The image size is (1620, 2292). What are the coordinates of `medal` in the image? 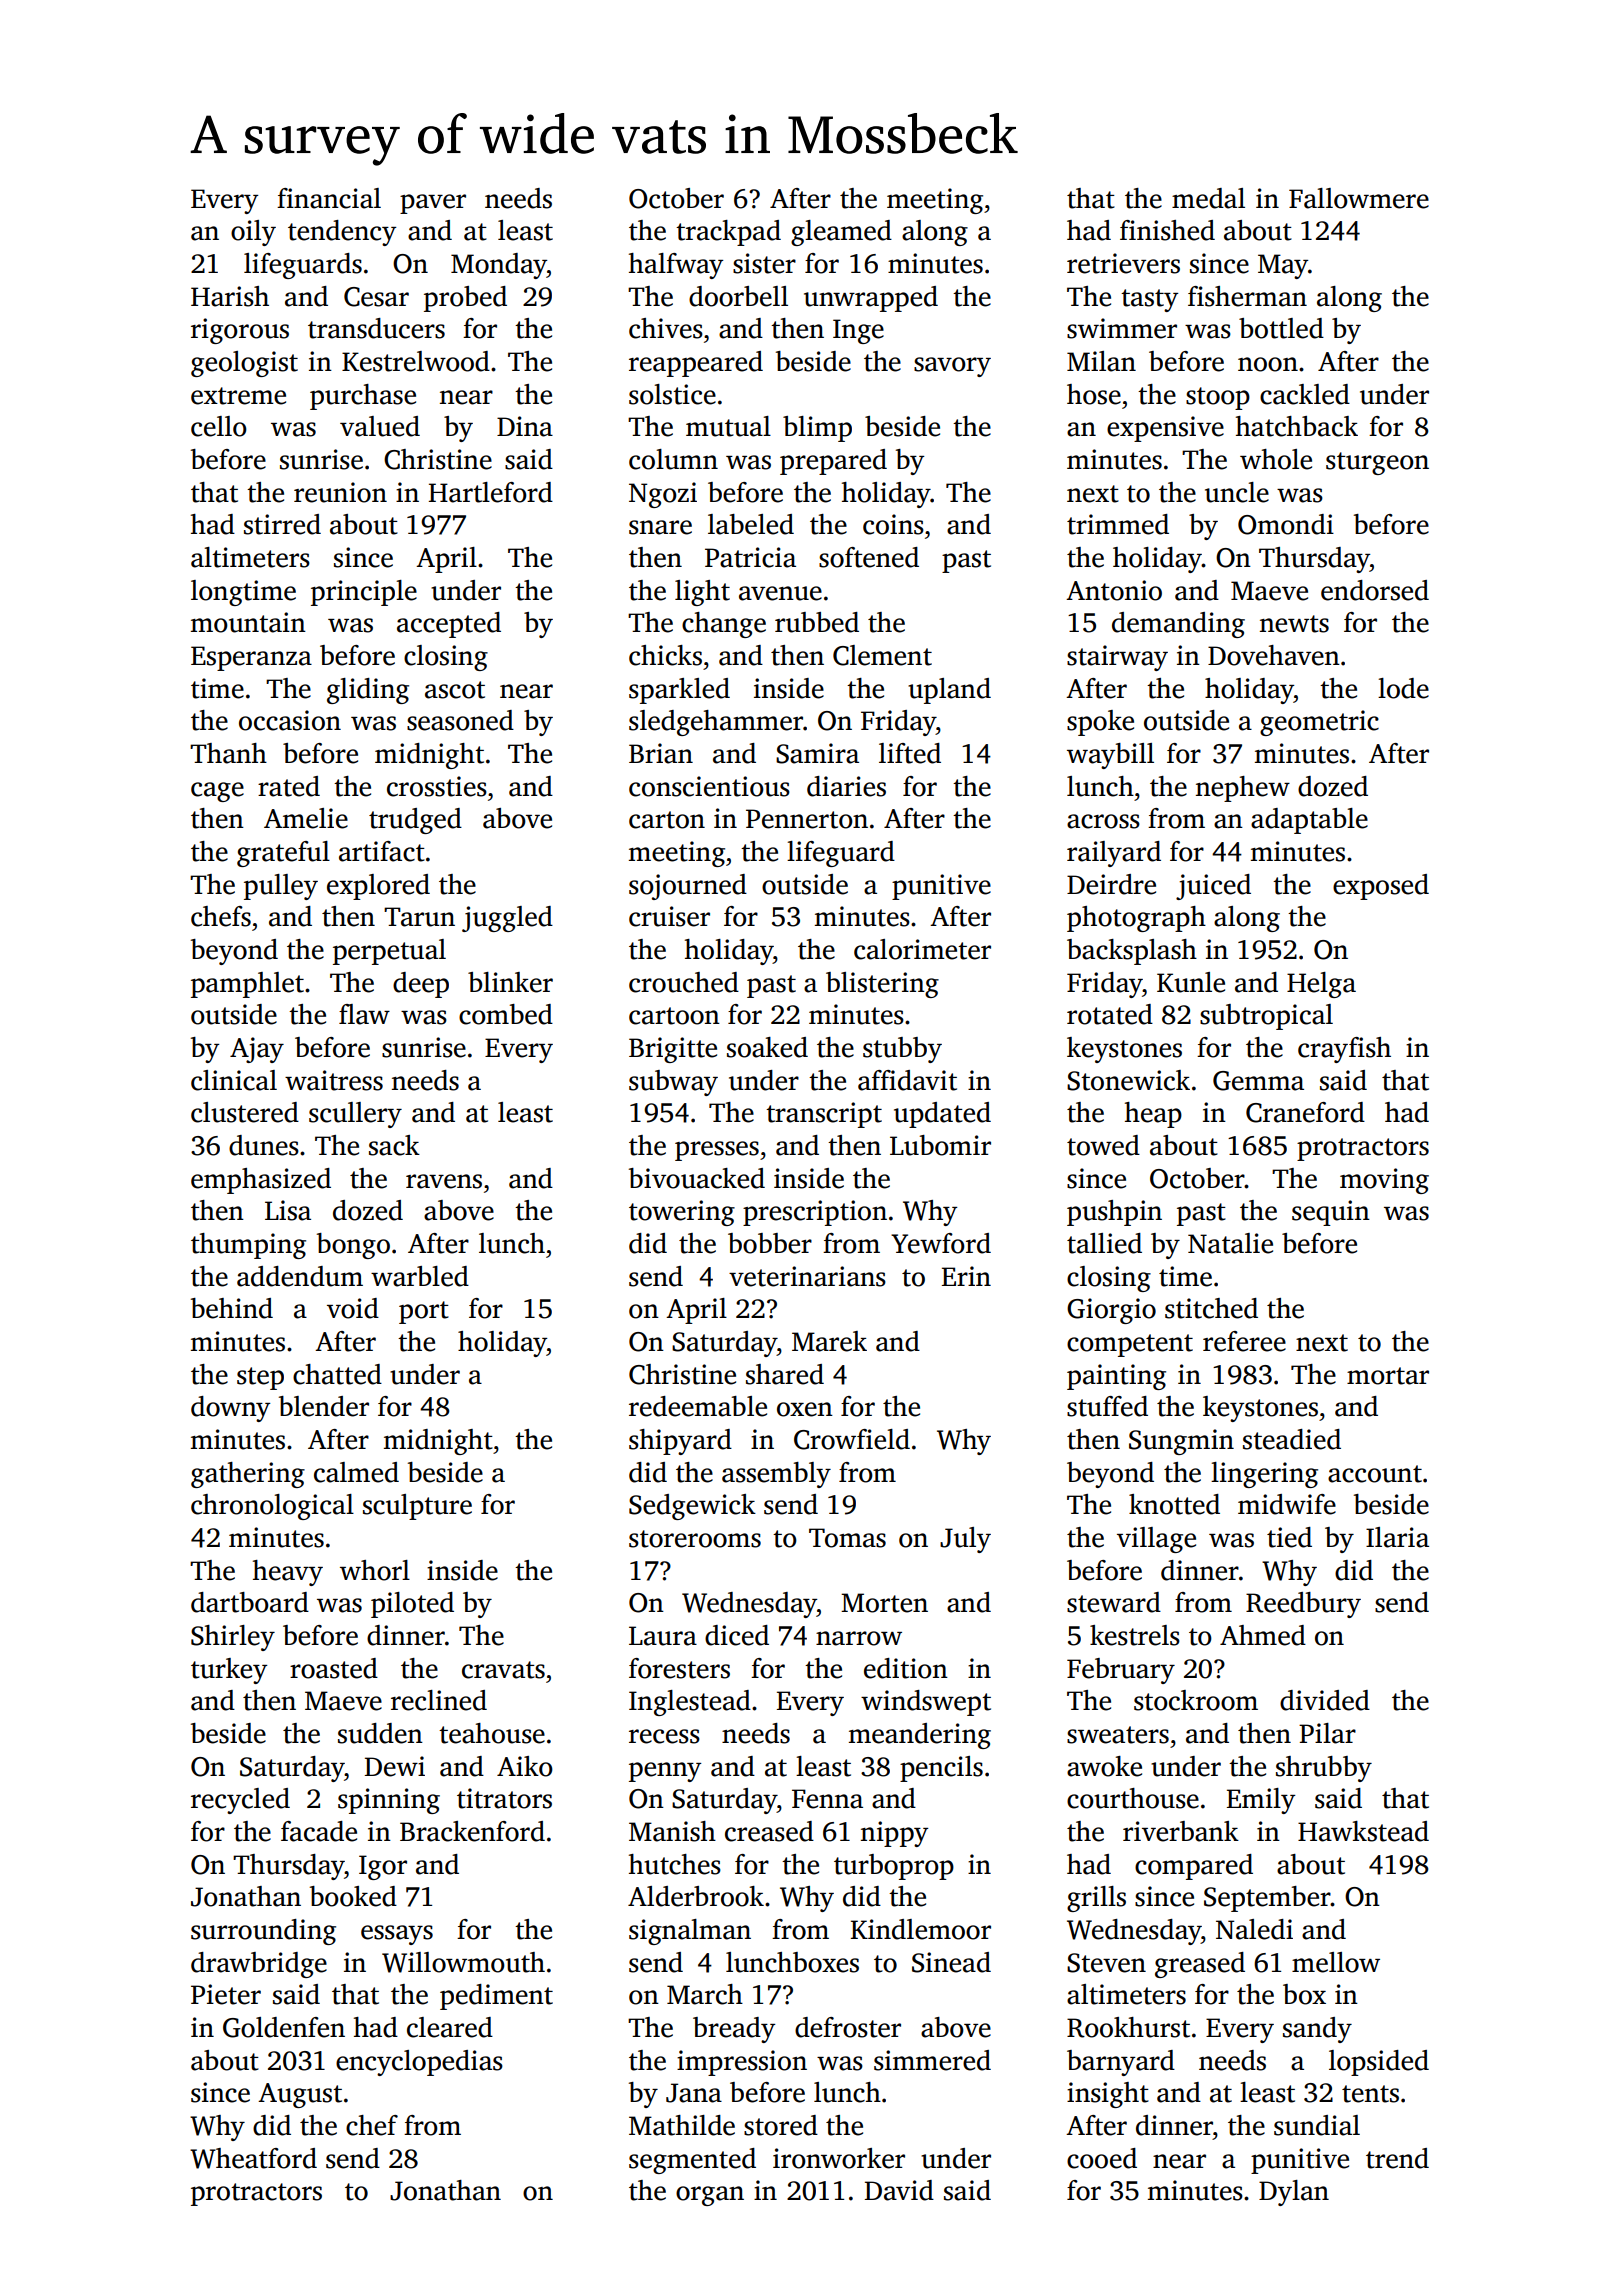 It's located at (1208, 198).
